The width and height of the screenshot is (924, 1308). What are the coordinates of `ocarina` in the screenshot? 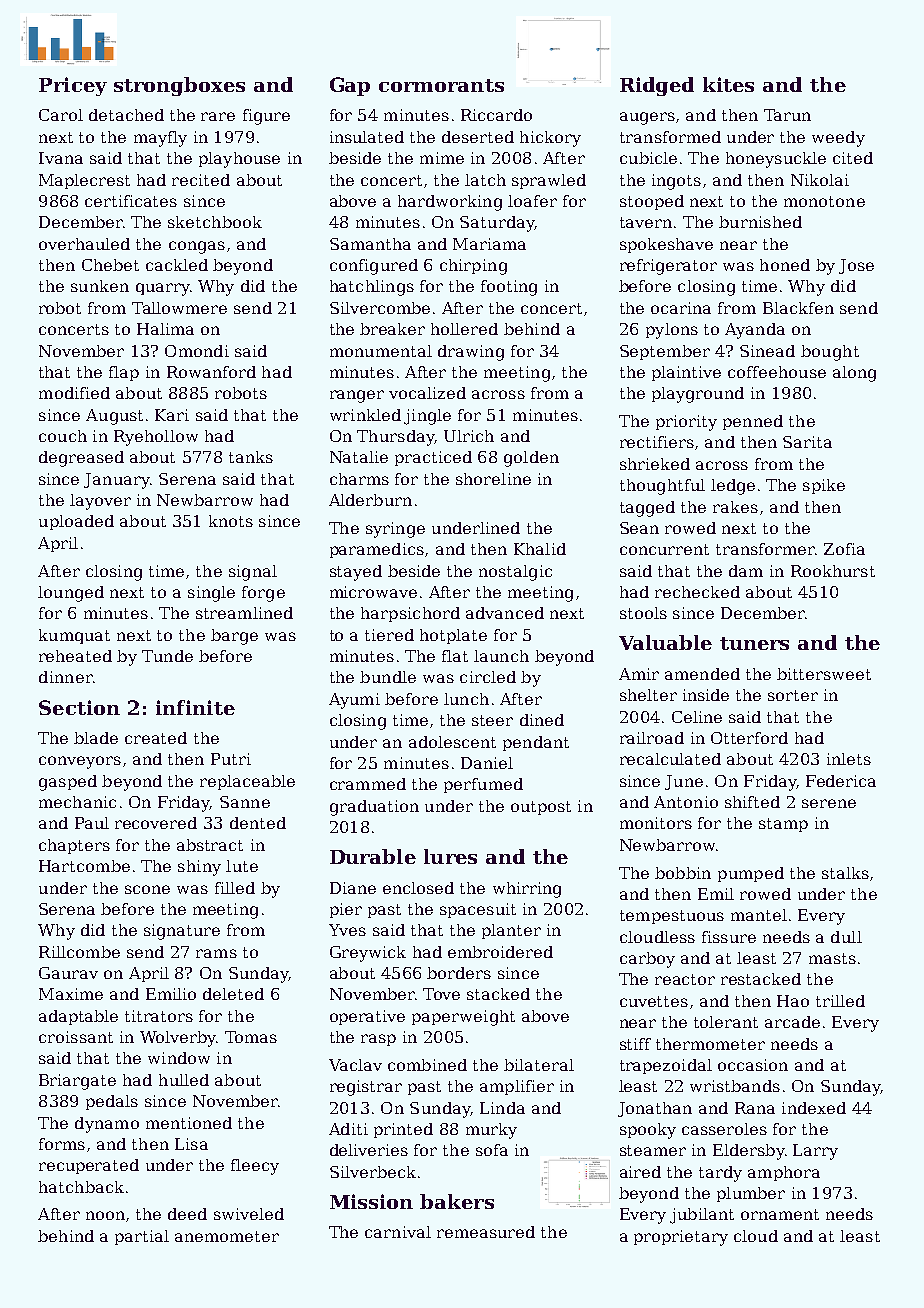 It's located at (681, 308).
